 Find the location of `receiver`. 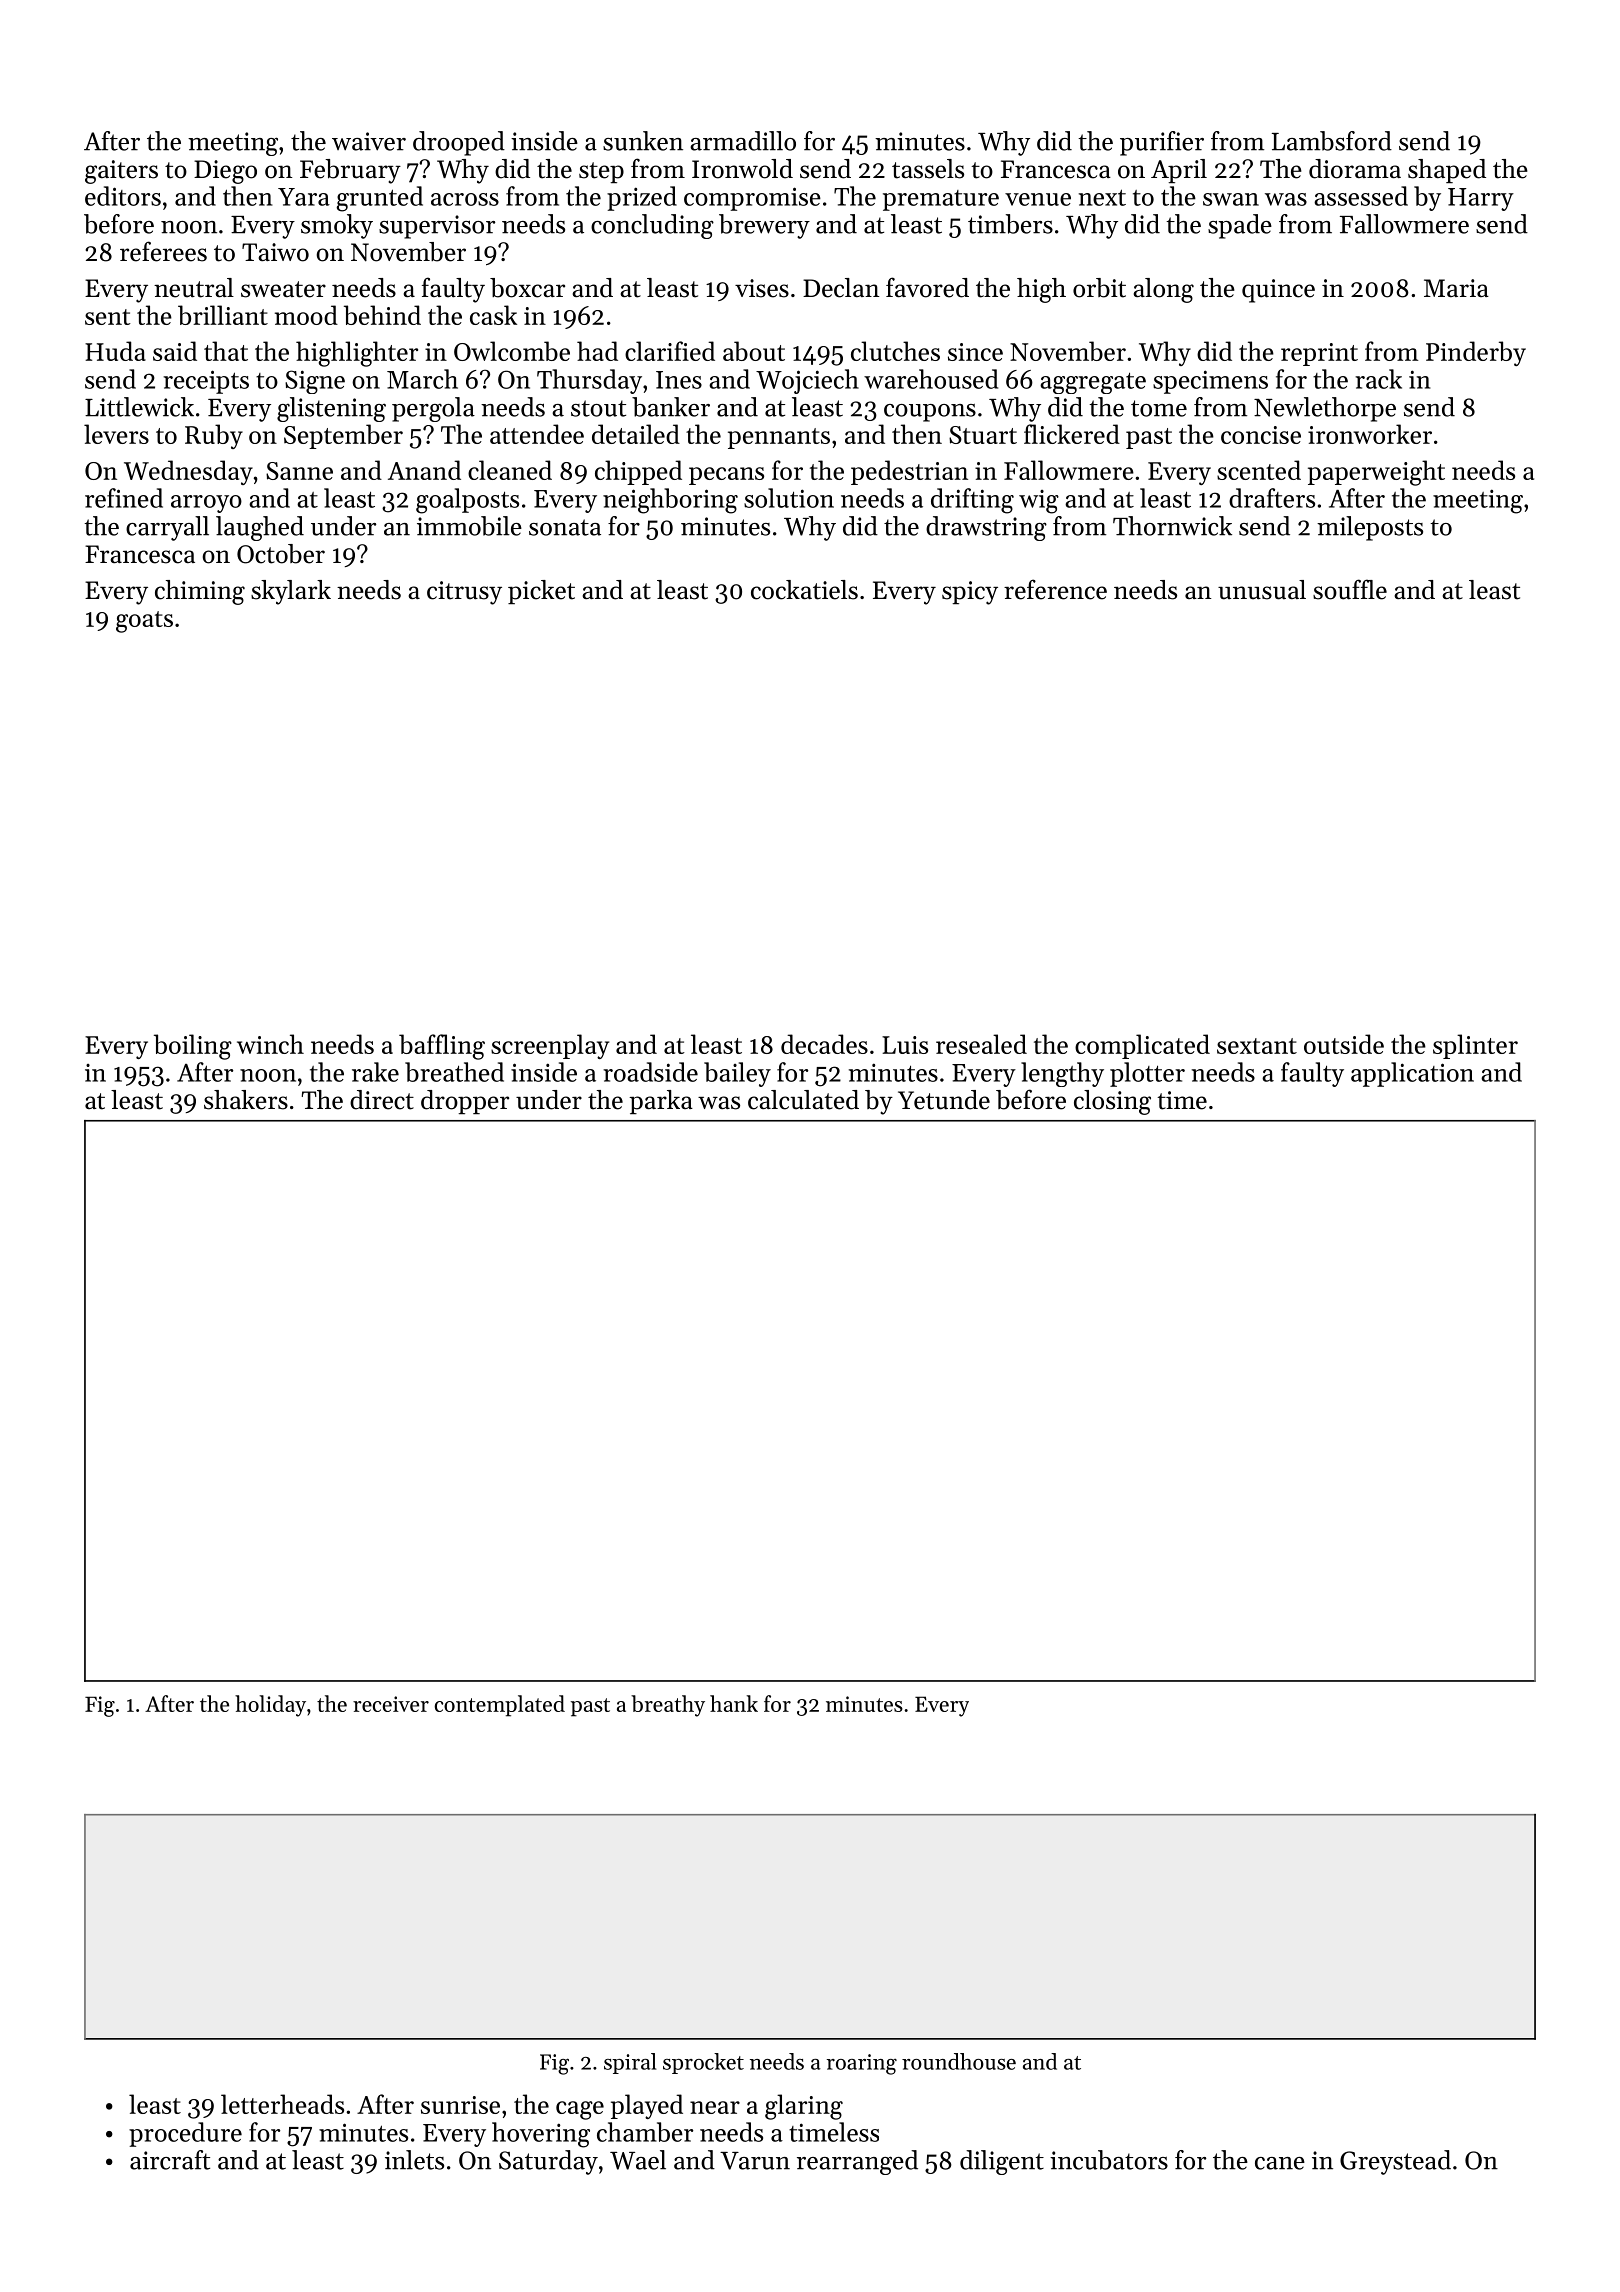

receiver is located at coordinates (391, 1704).
